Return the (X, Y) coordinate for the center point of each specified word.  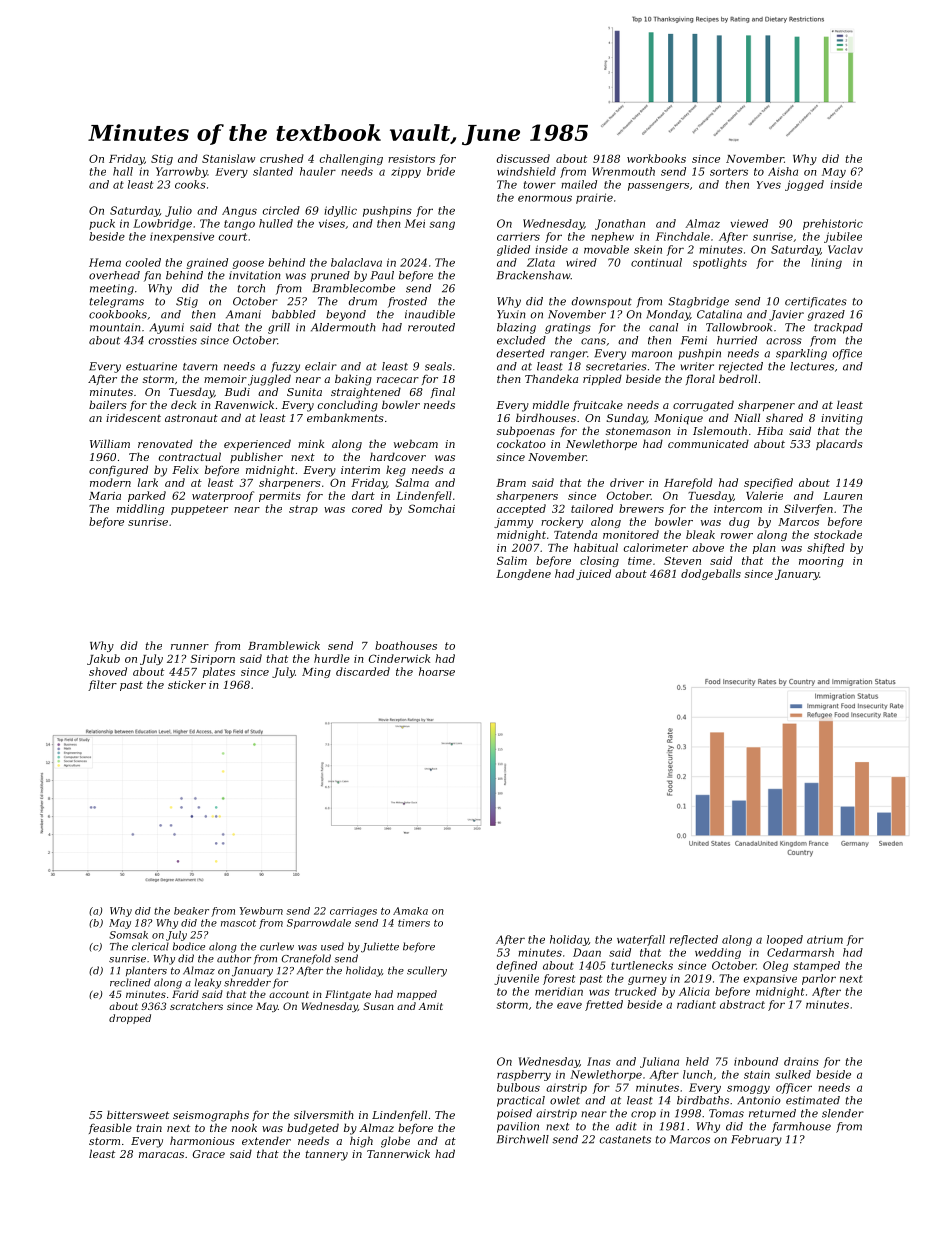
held (697, 1061)
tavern (200, 367)
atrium (825, 939)
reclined (130, 982)
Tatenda (575, 534)
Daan (587, 952)
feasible (110, 1128)
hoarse (437, 671)
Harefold (688, 483)
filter (102, 685)
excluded (521, 340)
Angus (239, 211)
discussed (523, 158)
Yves (769, 185)
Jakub (103, 659)
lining (826, 263)
